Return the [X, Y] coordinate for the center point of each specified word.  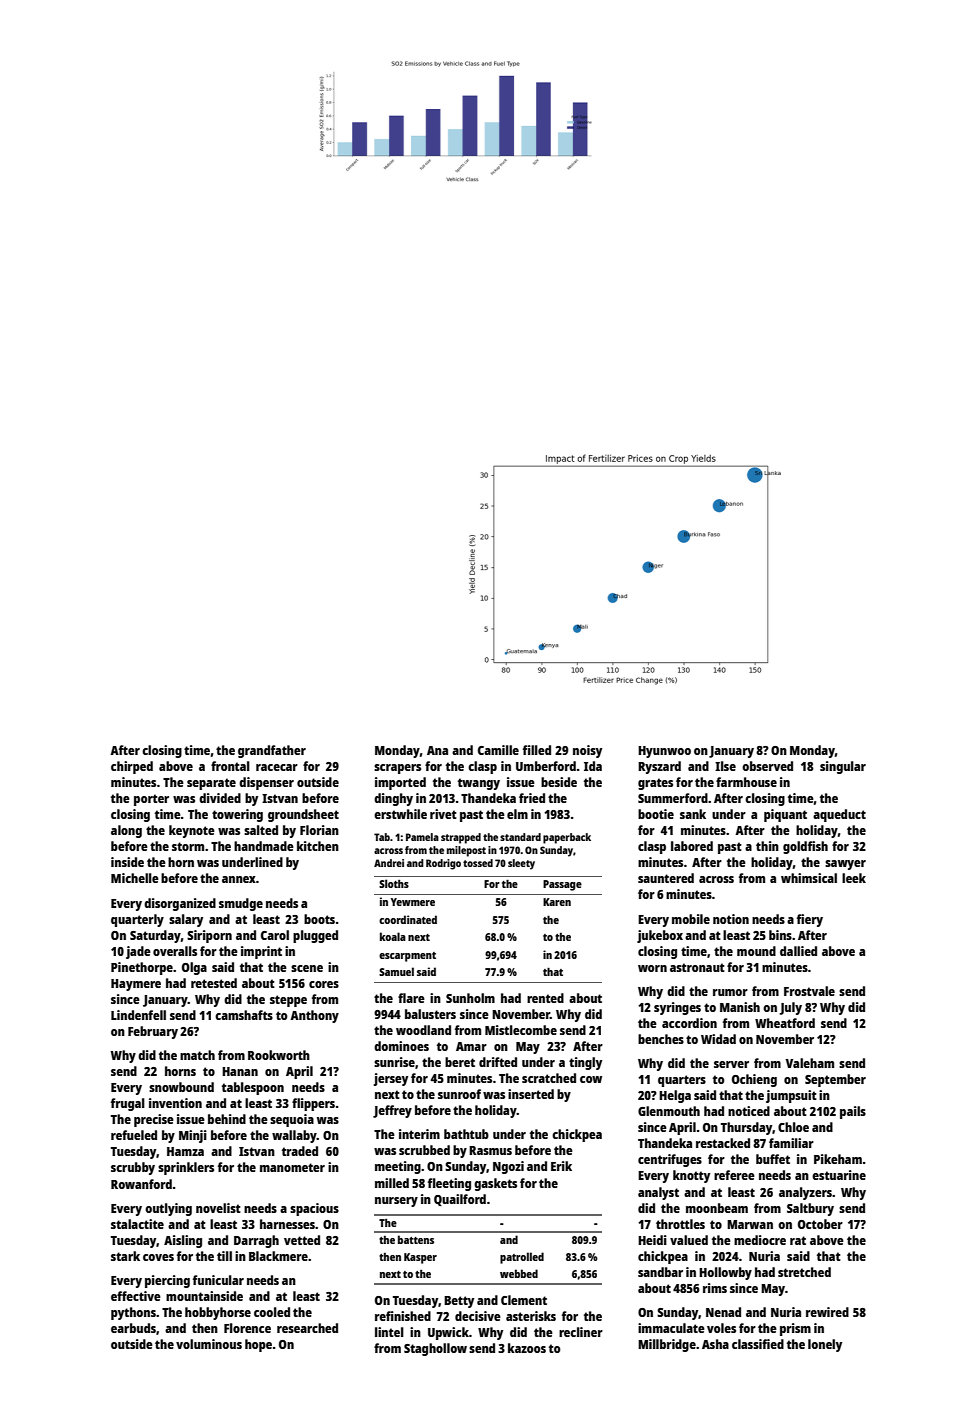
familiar [791, 1143]
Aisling [183, 1241]
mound [756, 951]
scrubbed [424, 1150]
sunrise [394, 1062]
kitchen [318, 846]
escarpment [407, 957]
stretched [804, 1272]
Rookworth [279, 1055]
